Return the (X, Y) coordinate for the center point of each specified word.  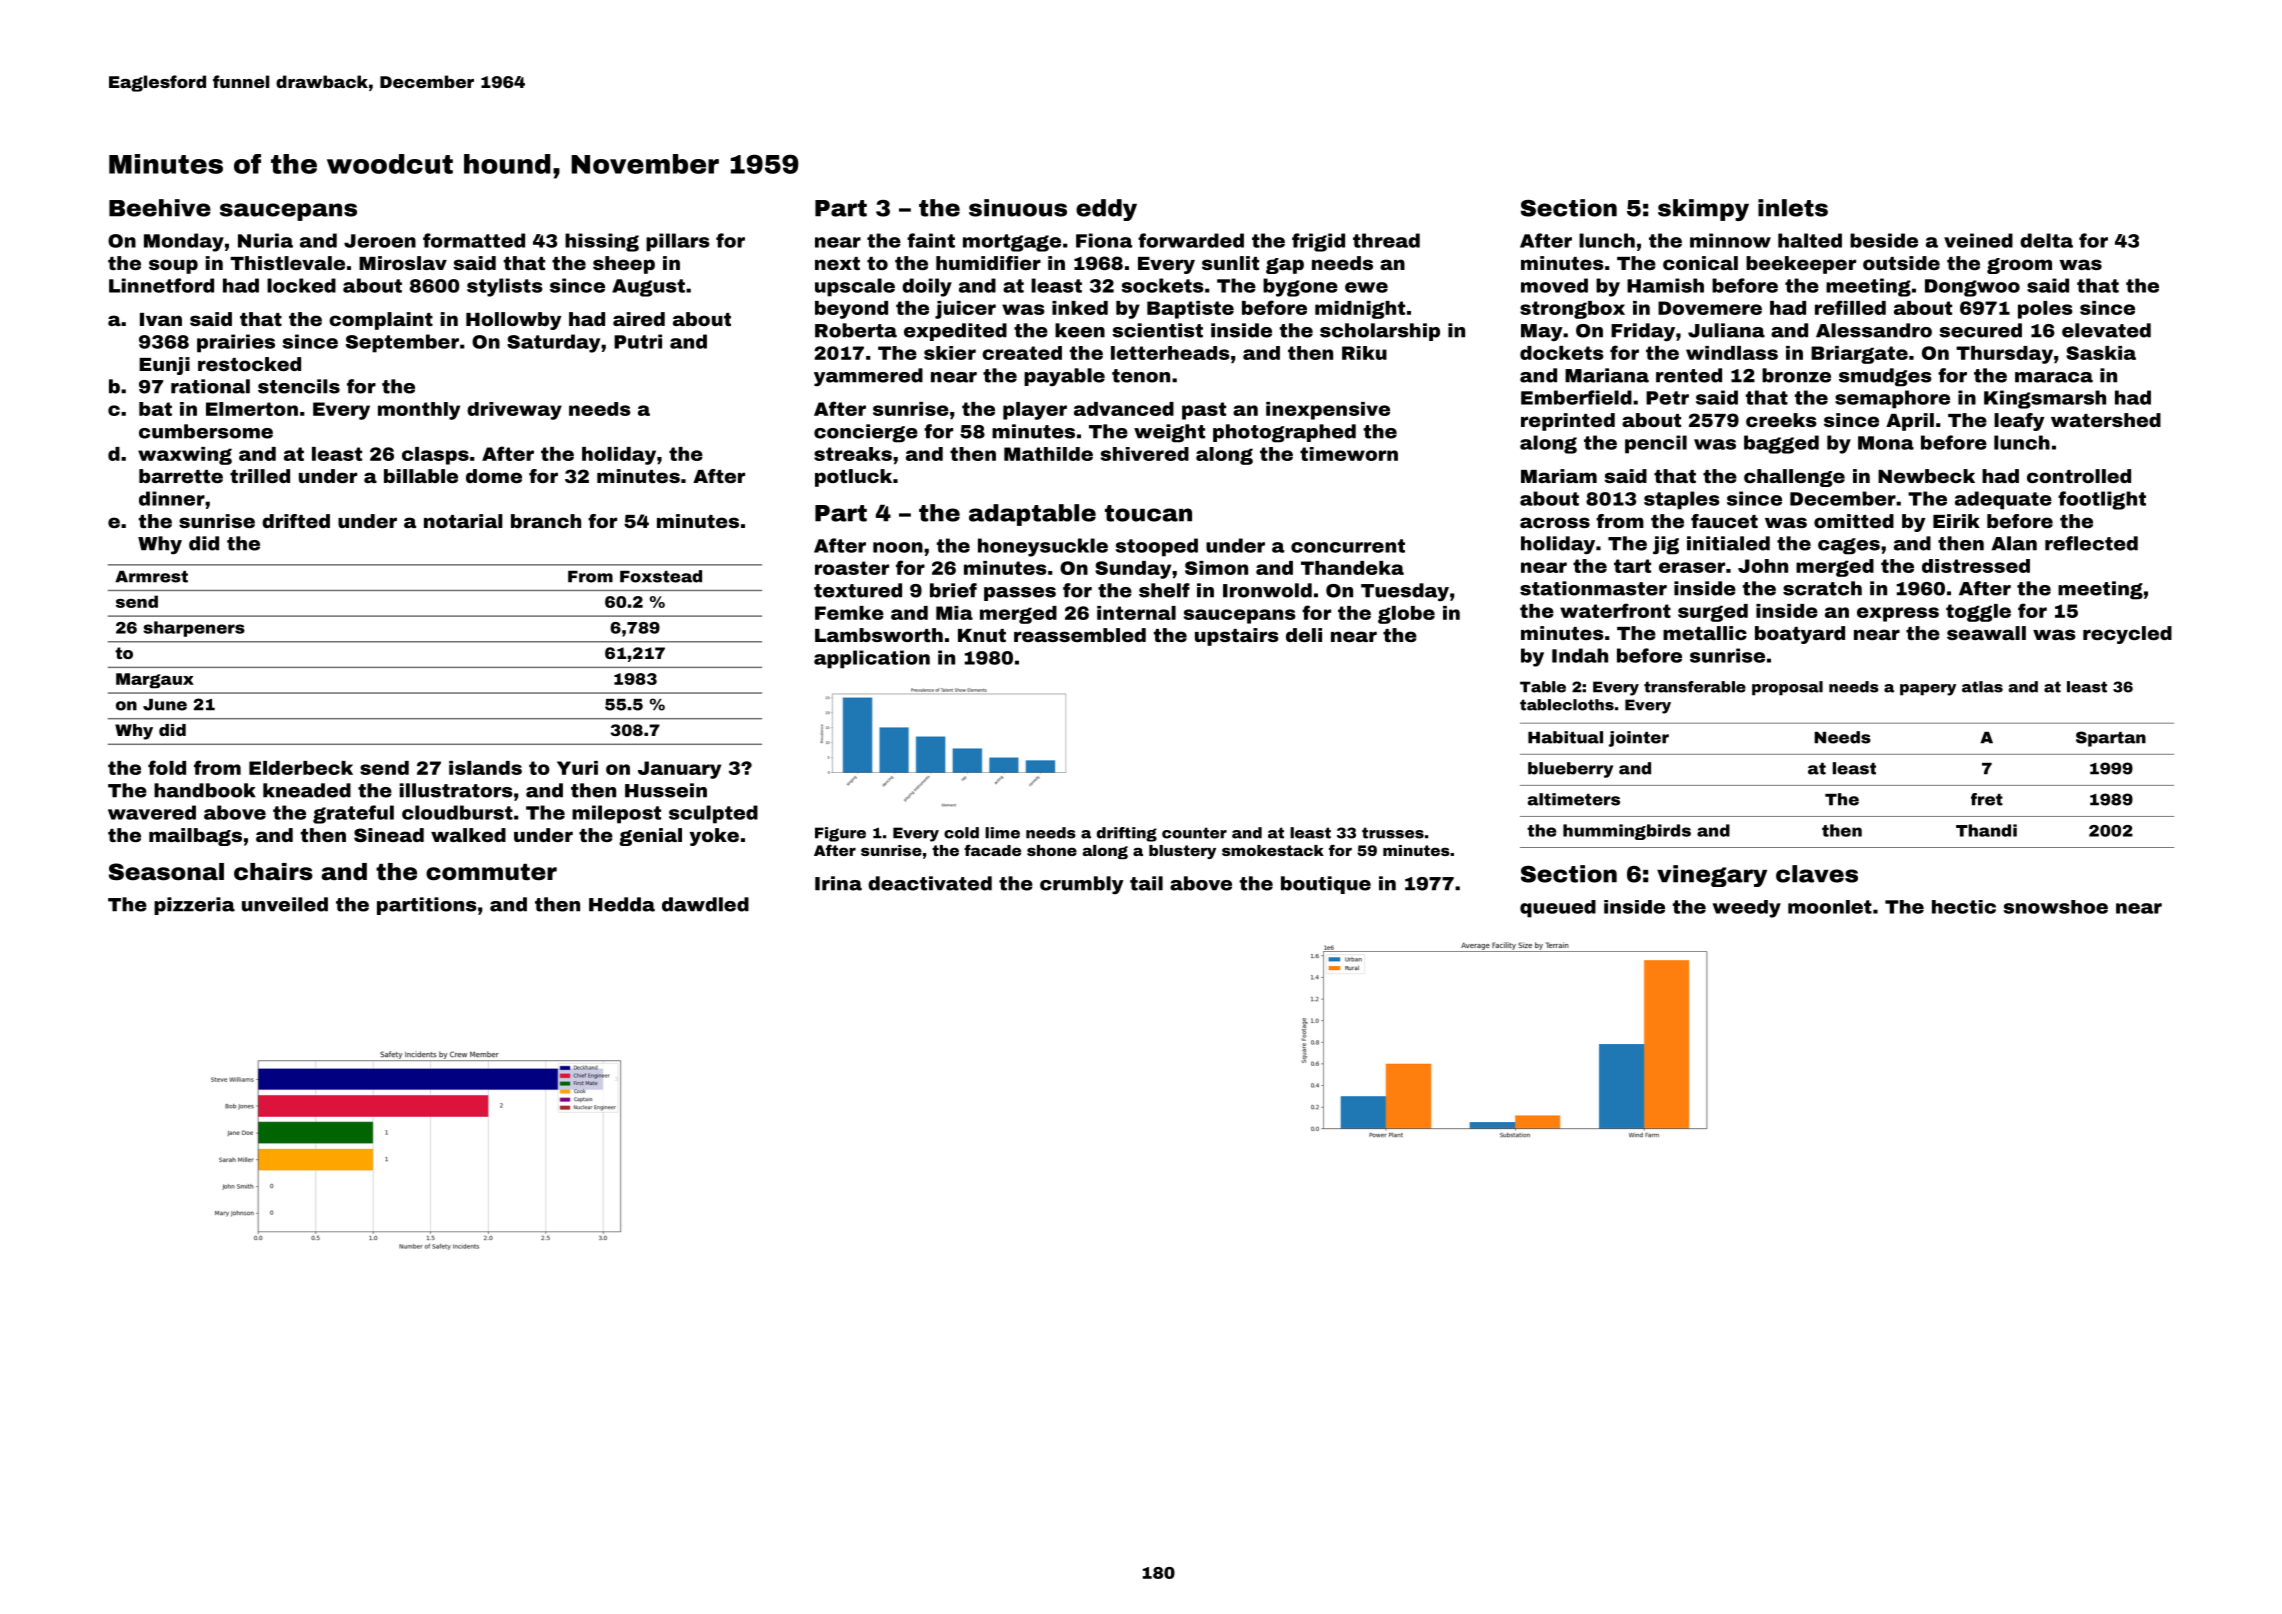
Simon (1216, 568)
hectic (1964, 907)
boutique (1326, 885)
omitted (1854, 521)
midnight (1360, 310)
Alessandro (1874, 330)
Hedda (622, 904)
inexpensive (1328, 411)
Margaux (155, 681)
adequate (2003, 500)
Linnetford (161, 285)
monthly (419, 411)
